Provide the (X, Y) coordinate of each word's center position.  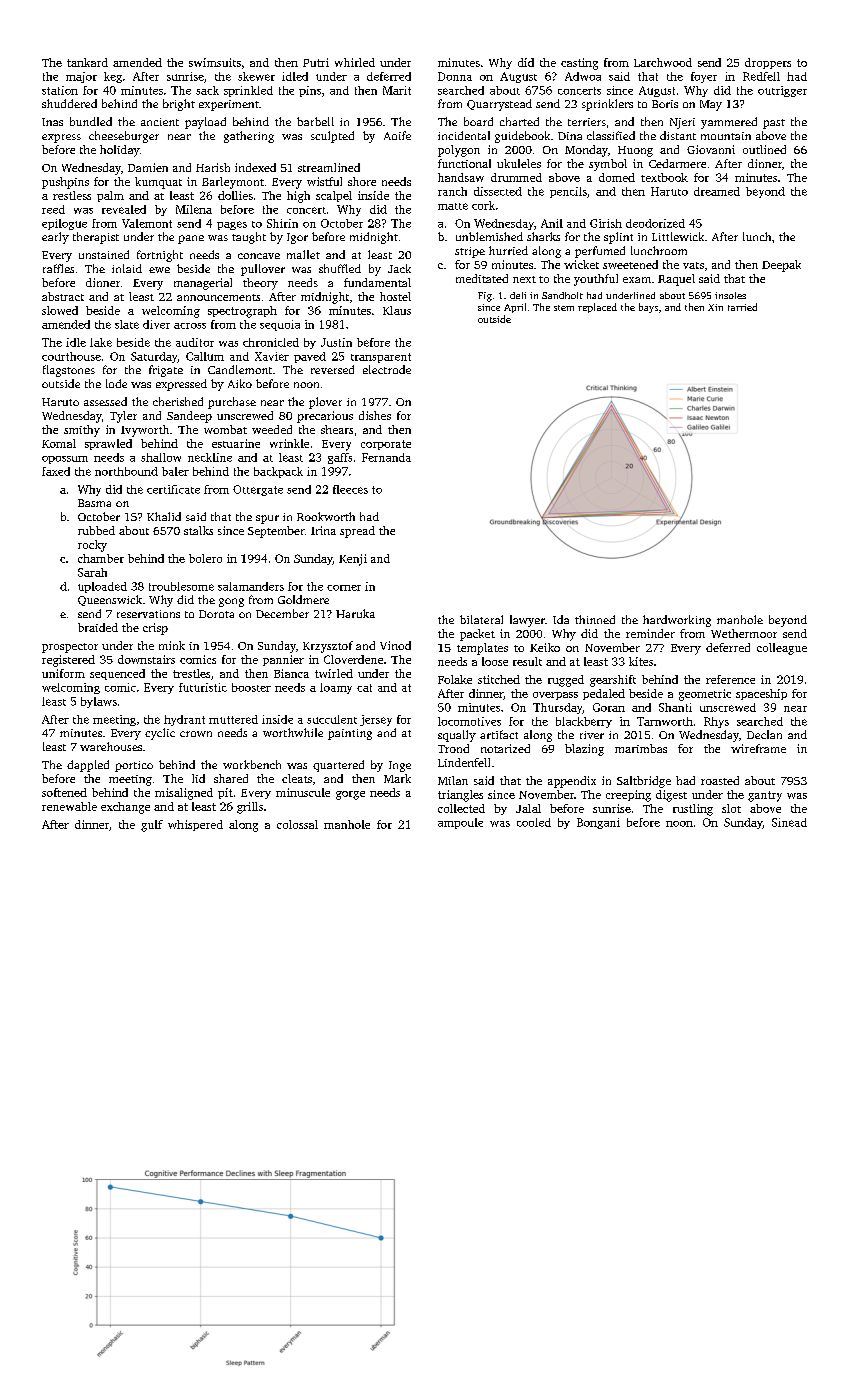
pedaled (604, 694)
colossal (297, 824)
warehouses (111, 746)
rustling (693, 810)
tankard (87, 62)
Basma (94, 503)
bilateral (481, 619)
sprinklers (607, 105)
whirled (355, 62)
